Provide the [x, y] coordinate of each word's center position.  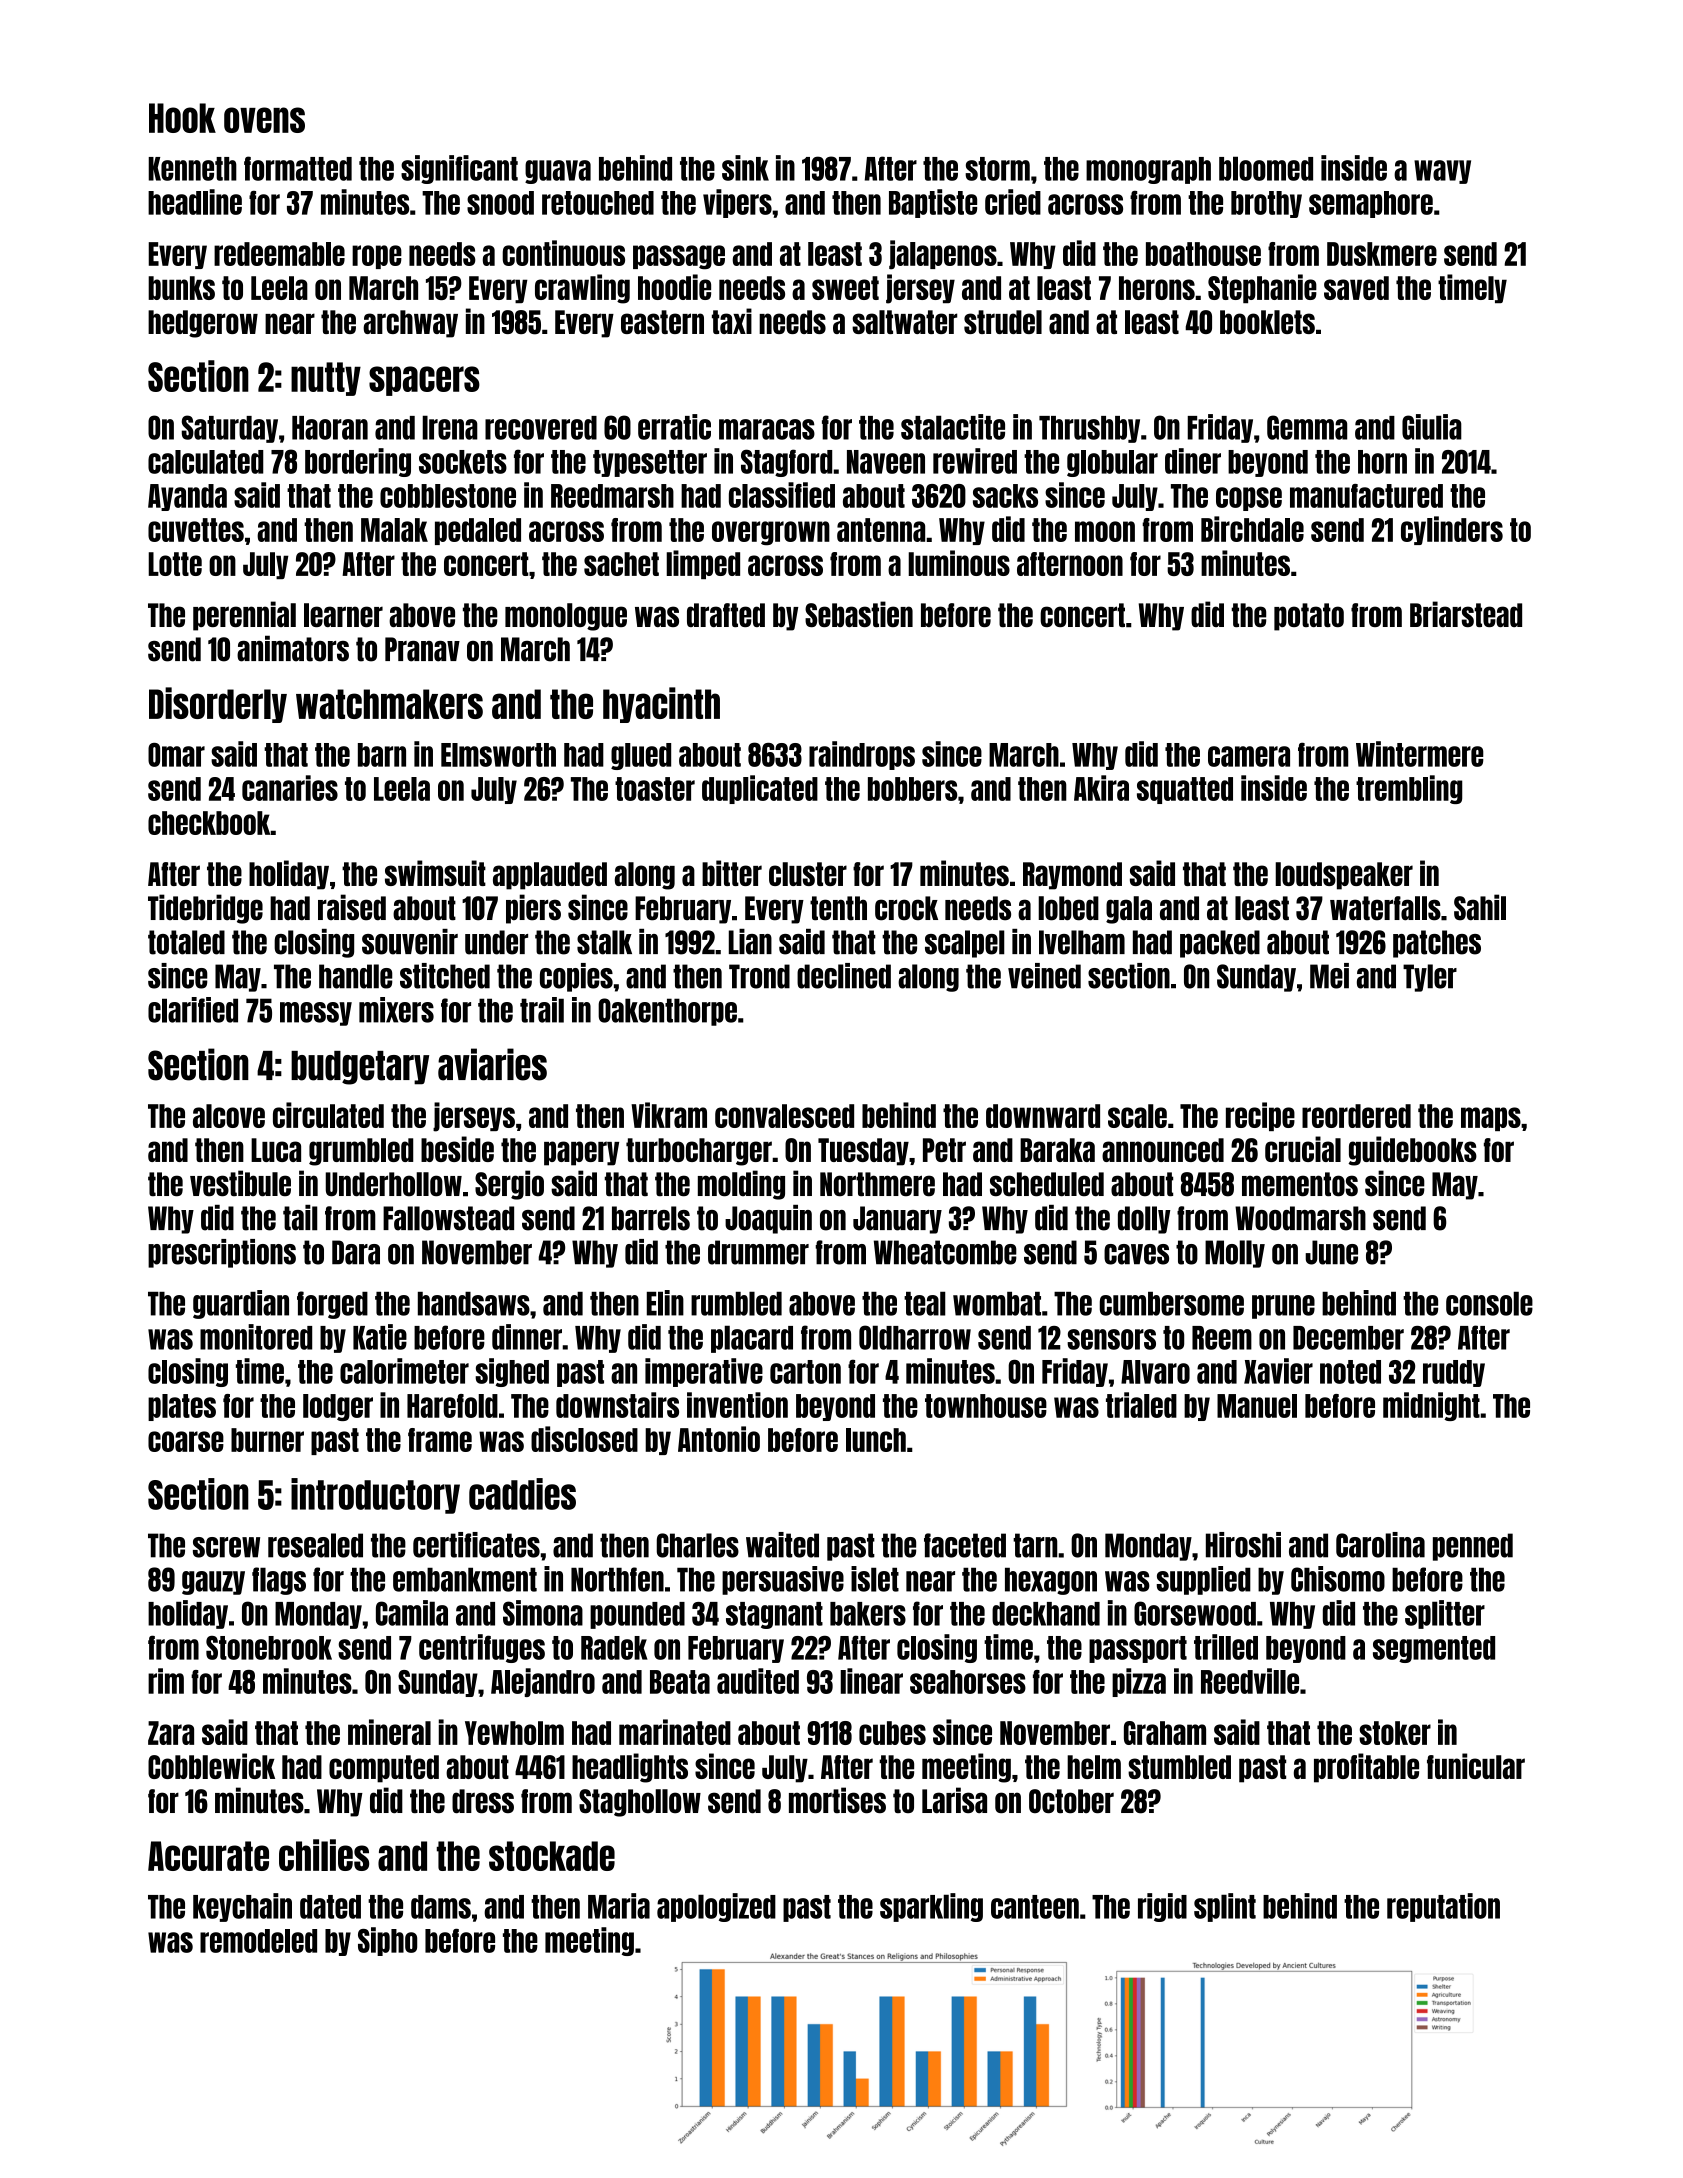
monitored [256, 1337]
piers [533, 909]
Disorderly [218, 705]
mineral [389, 1732]
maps [1491, 1119]
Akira [1101, 788]
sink [745, 168]
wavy [1442, 172]
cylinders [1452, 530]
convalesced [784, 1116]
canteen [1035, 1907]
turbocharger [699, 1152]
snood [500, 203]
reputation [1443, 1907]
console [1489, 1303]
